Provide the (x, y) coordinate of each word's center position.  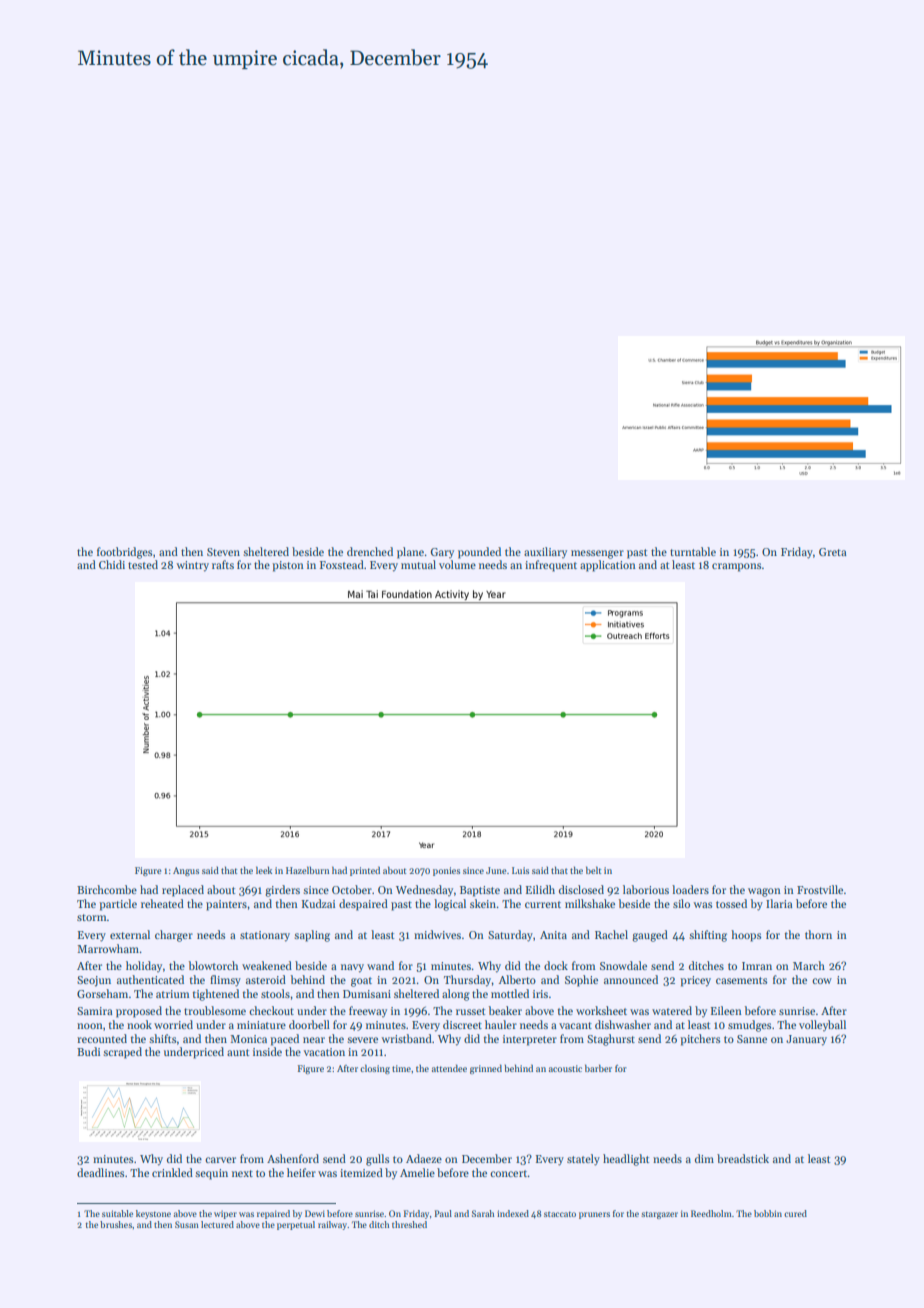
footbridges (125, 553)
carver (220, 1160)
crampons (737, 567)
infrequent (551, 566)
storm (92, 917)
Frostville (820, 889)
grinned (486, 1069)
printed (365, 871)
